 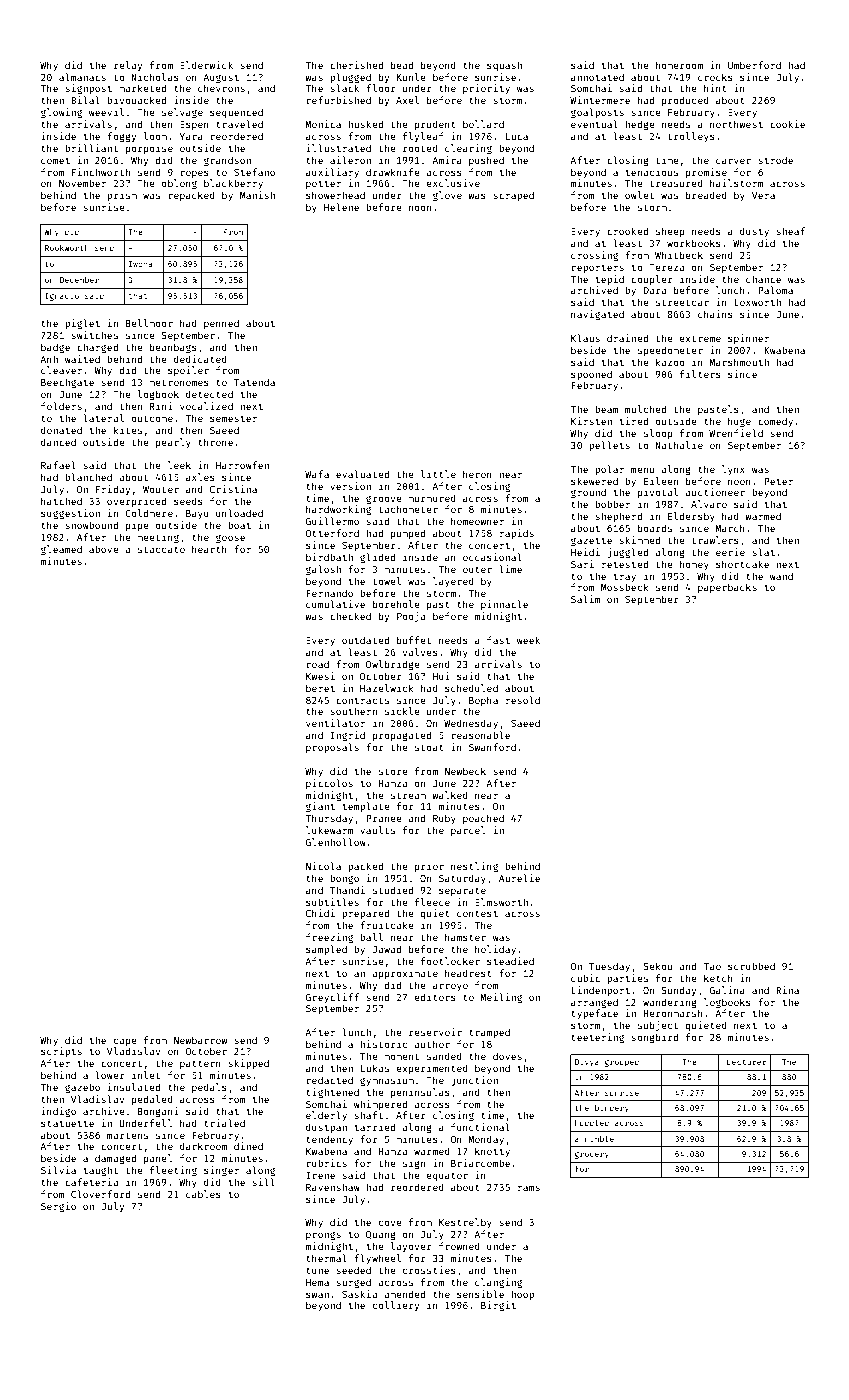 What do you see at coordinates (191, 136) in the document?
I see `Yara` at bounding box center [191, 136].
